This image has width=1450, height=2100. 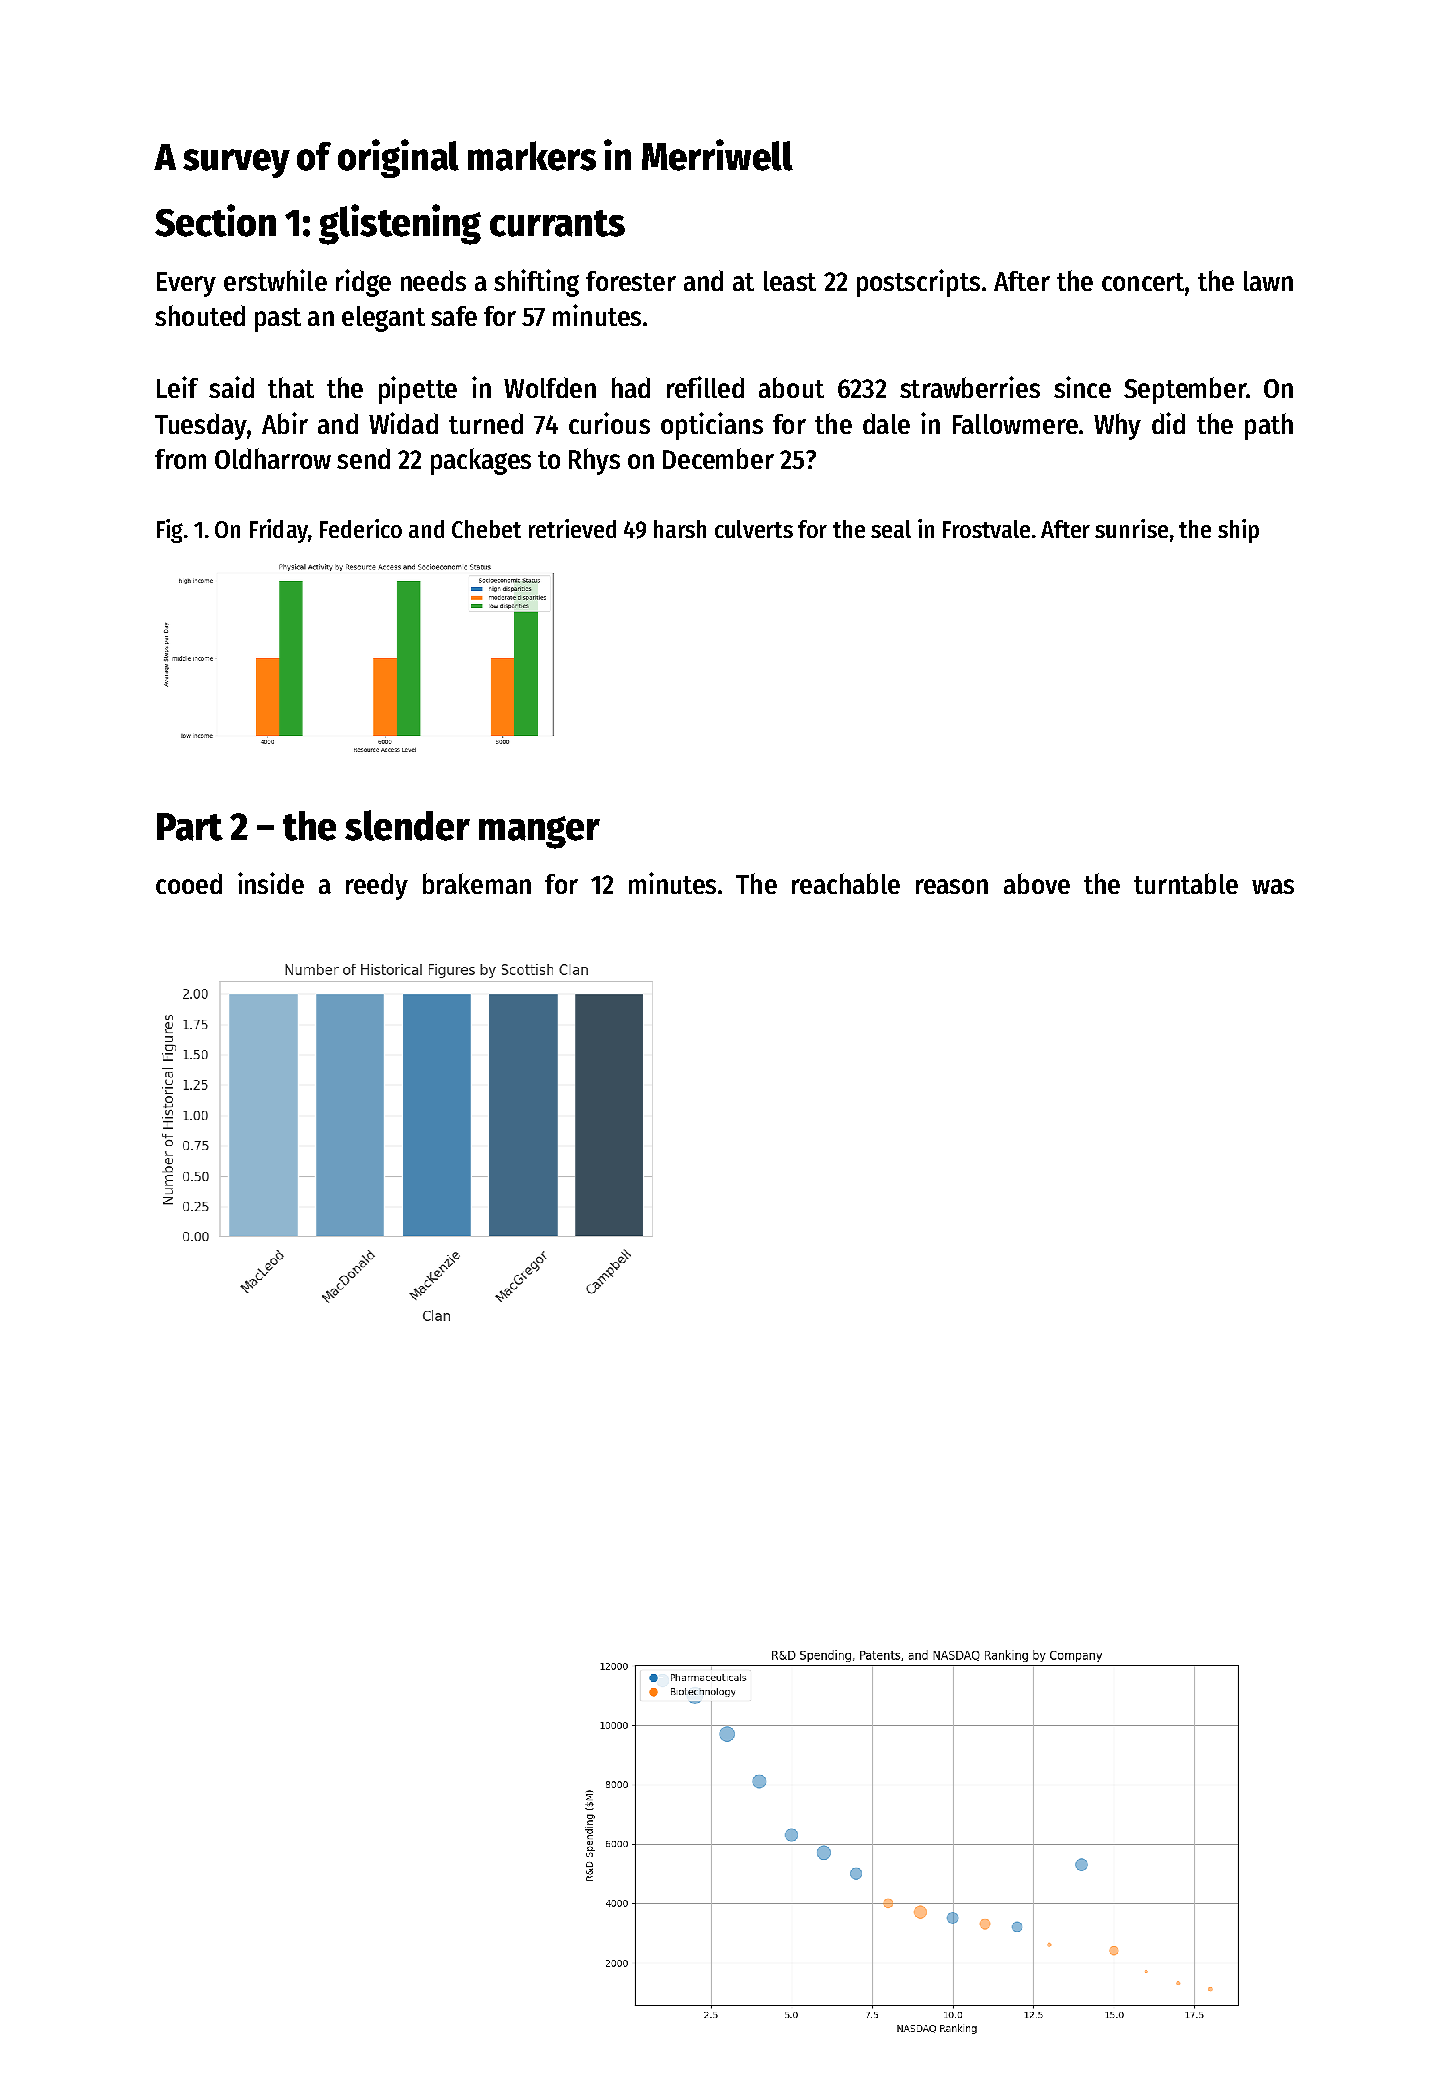 What do you see at coordinates (539, 832) in the image?
I see `manger` at bounding box center [539, 832].
